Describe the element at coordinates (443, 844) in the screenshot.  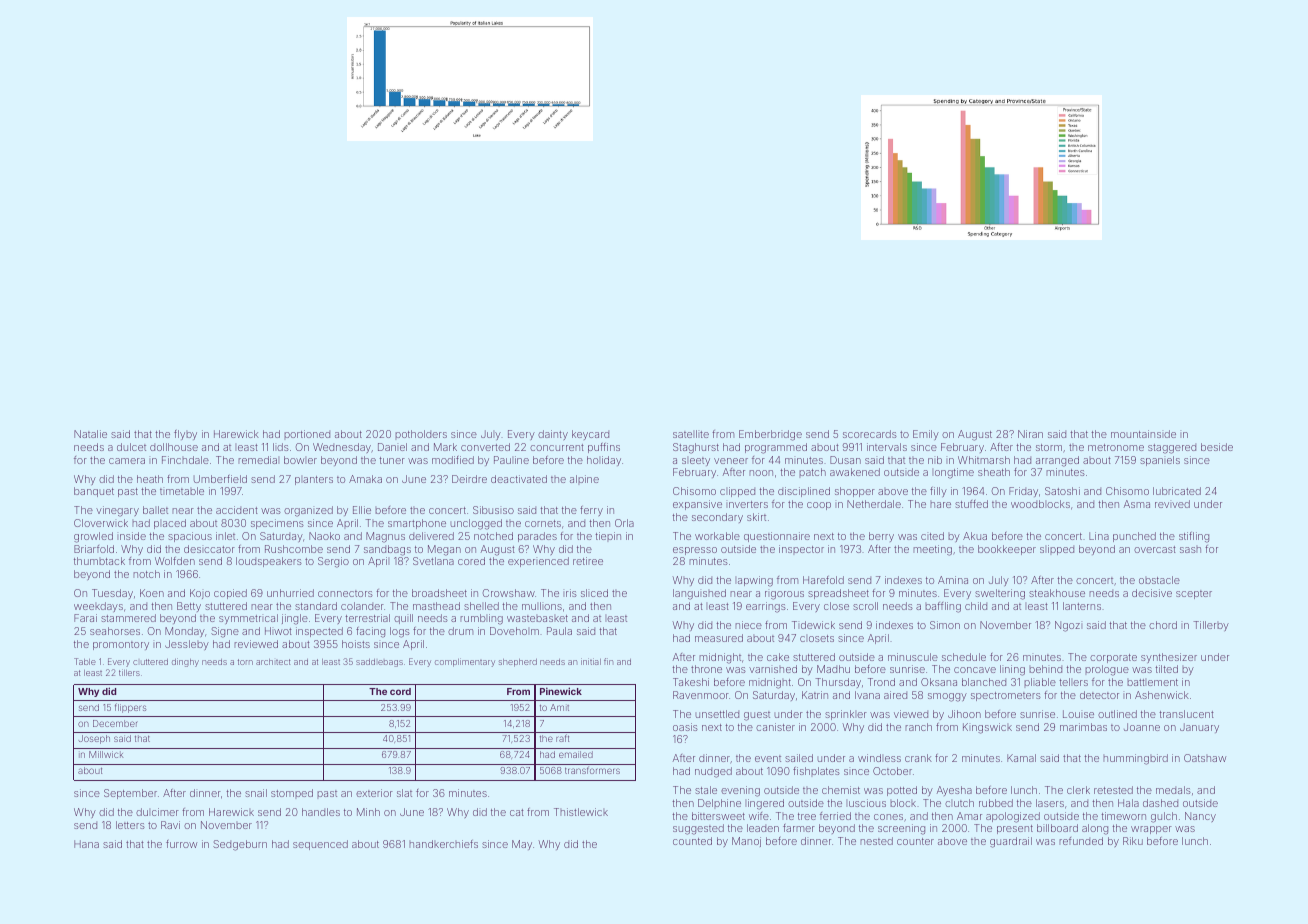
I see `handkerchiefs` at that location.
